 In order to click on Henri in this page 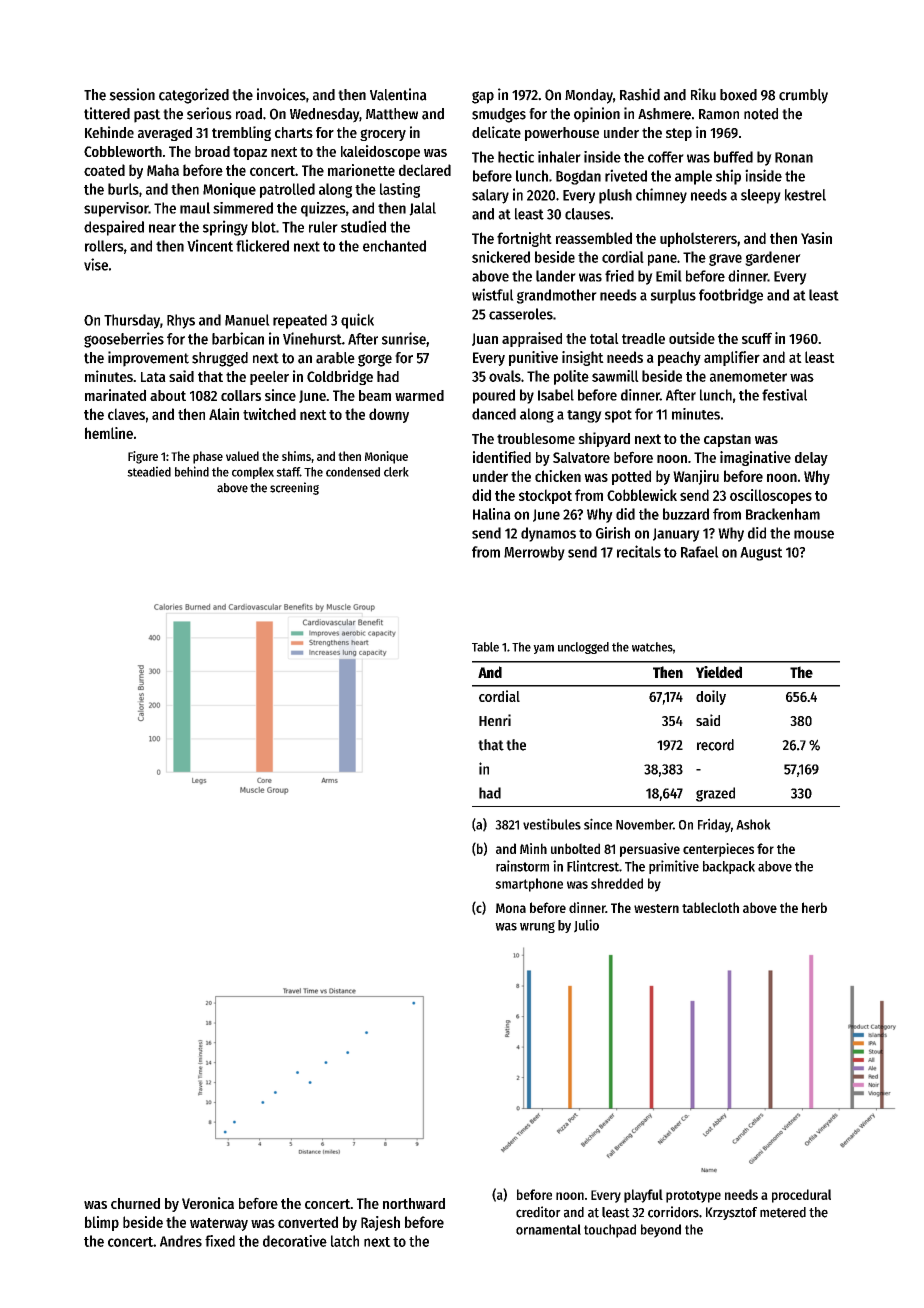, I will do `click(495, 720)`.
